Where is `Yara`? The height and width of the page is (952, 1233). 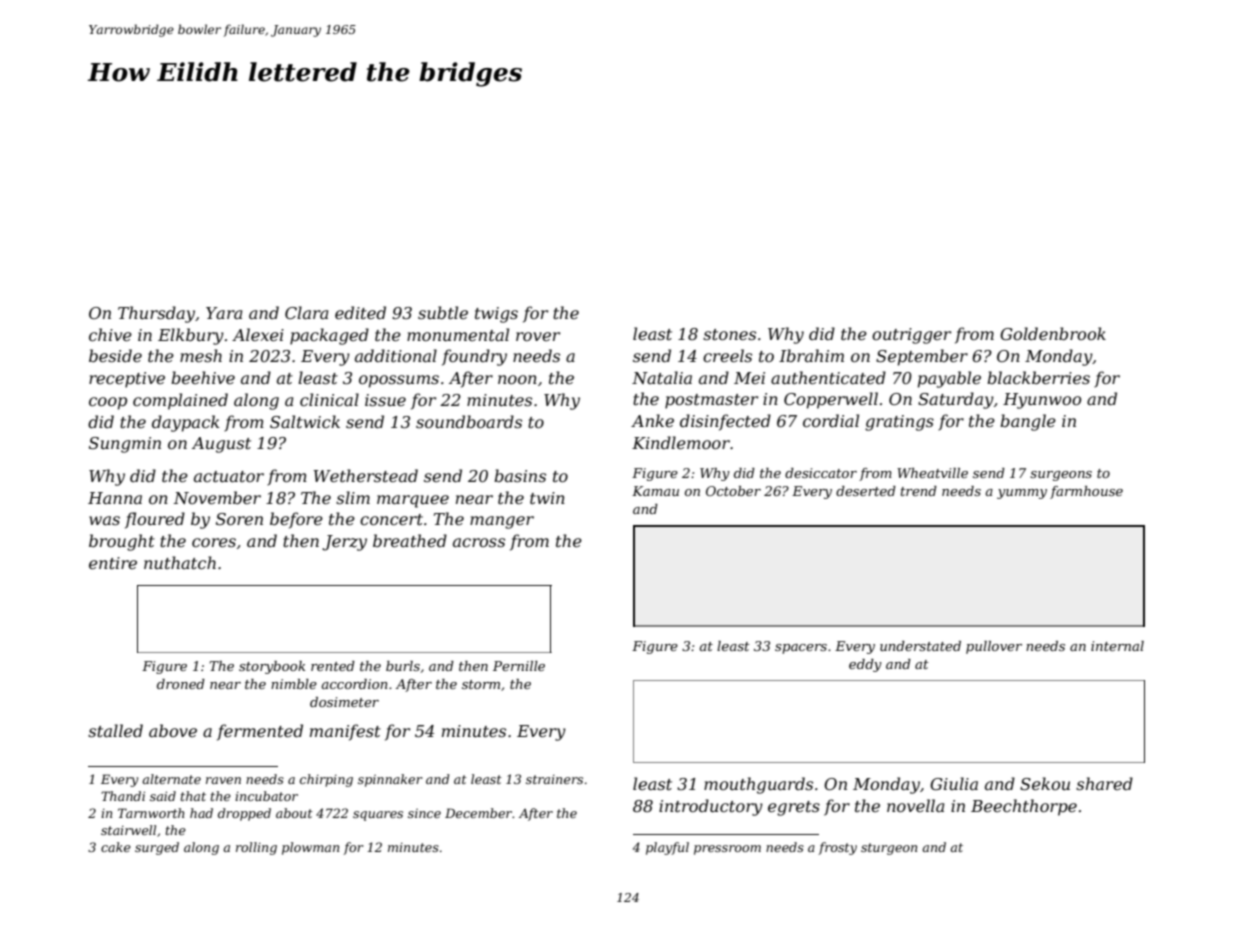 Yara is located at coordinates (224, 313).
